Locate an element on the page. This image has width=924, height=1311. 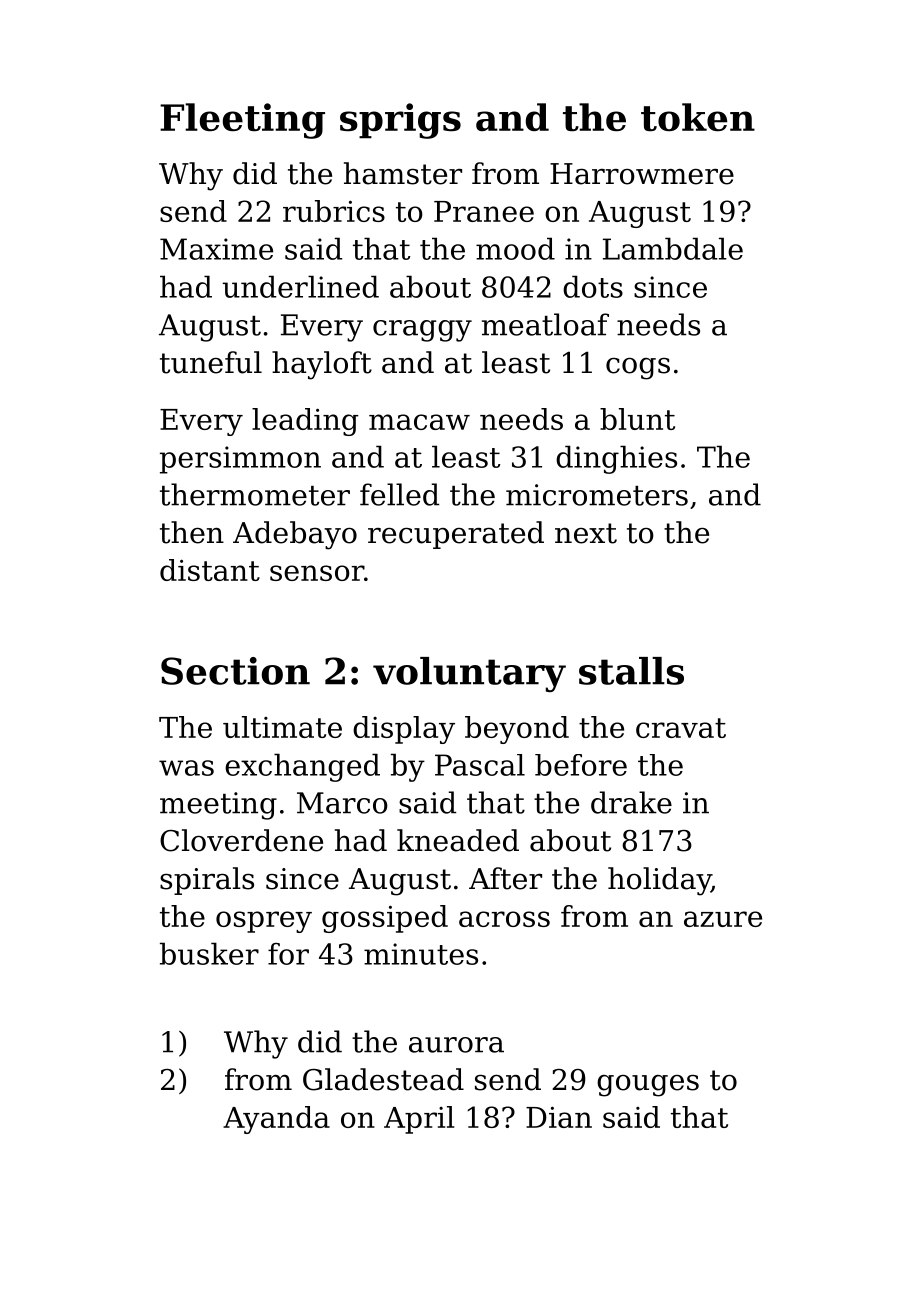
Pascal is located at coordinates (480, 765).
